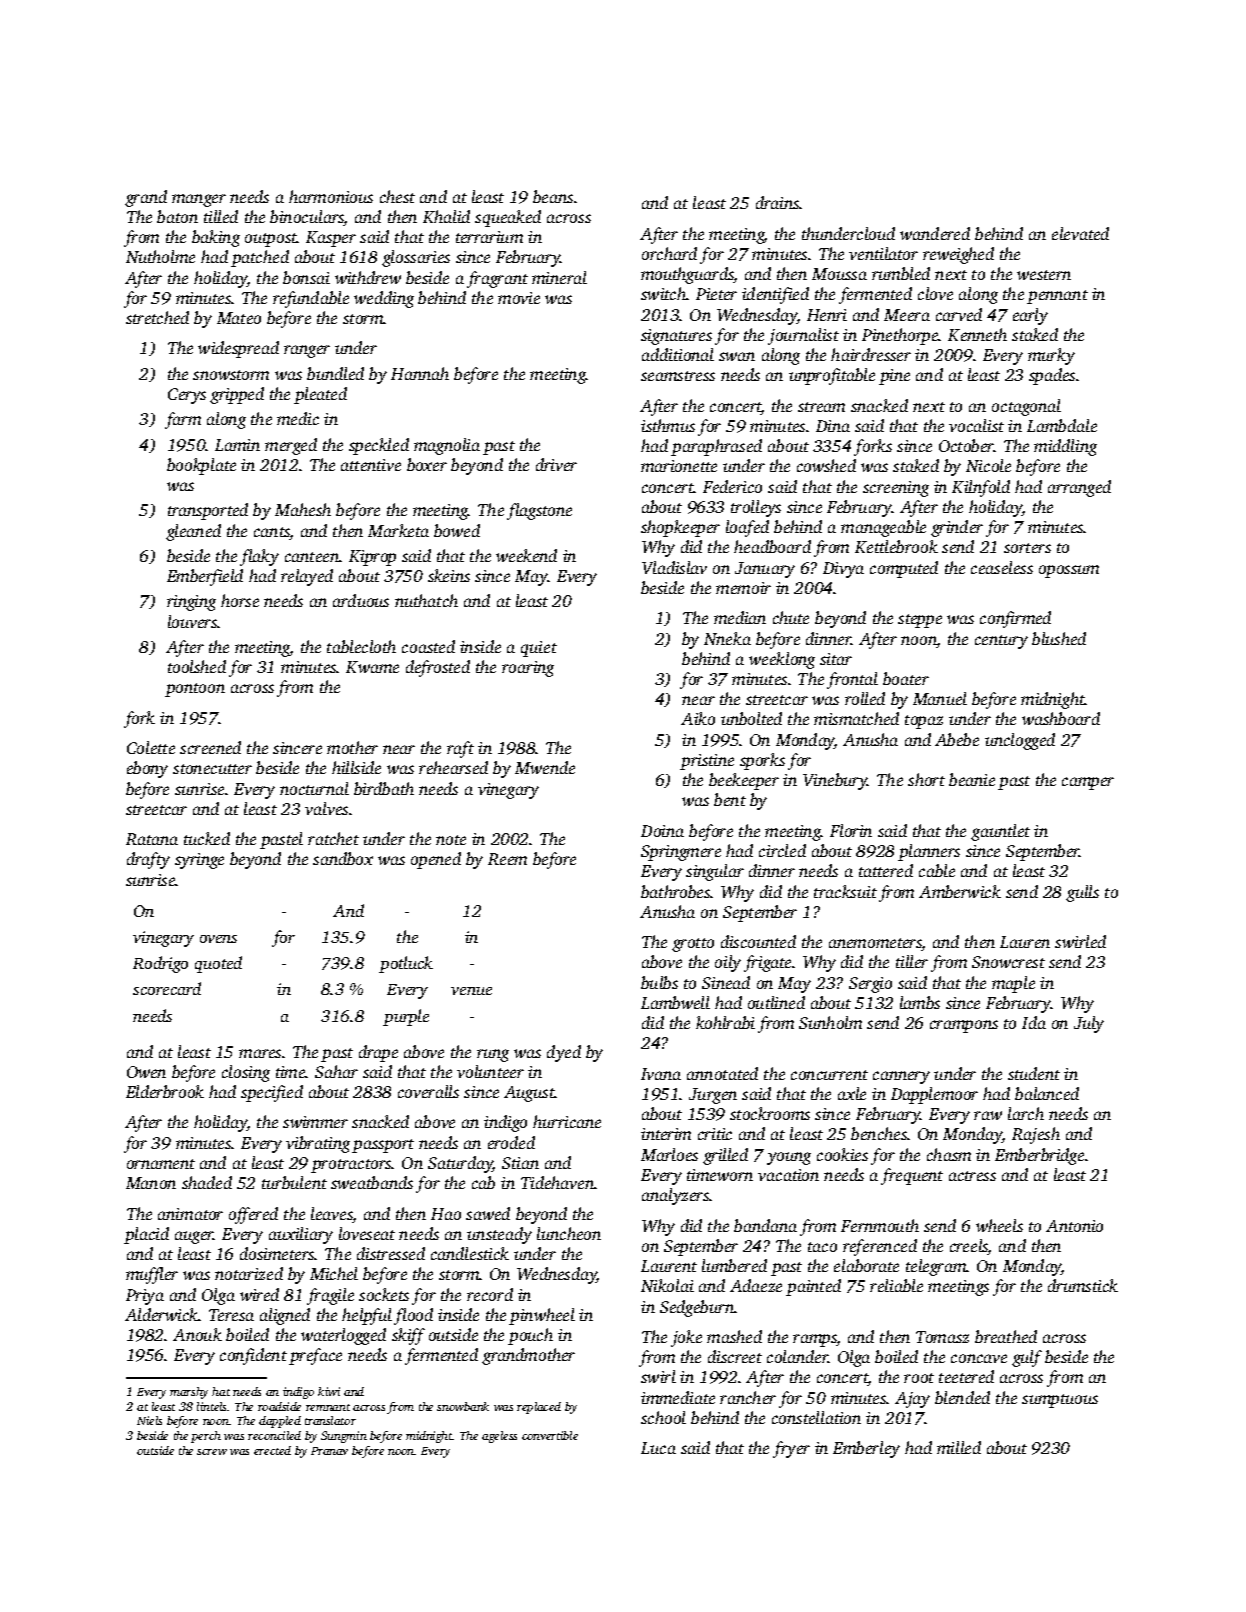 Image resolution: width=1246 pixels, height=1612 pixels. Describe the element at coordinates (212, 1452) in the document. I see `screw` at that location.
